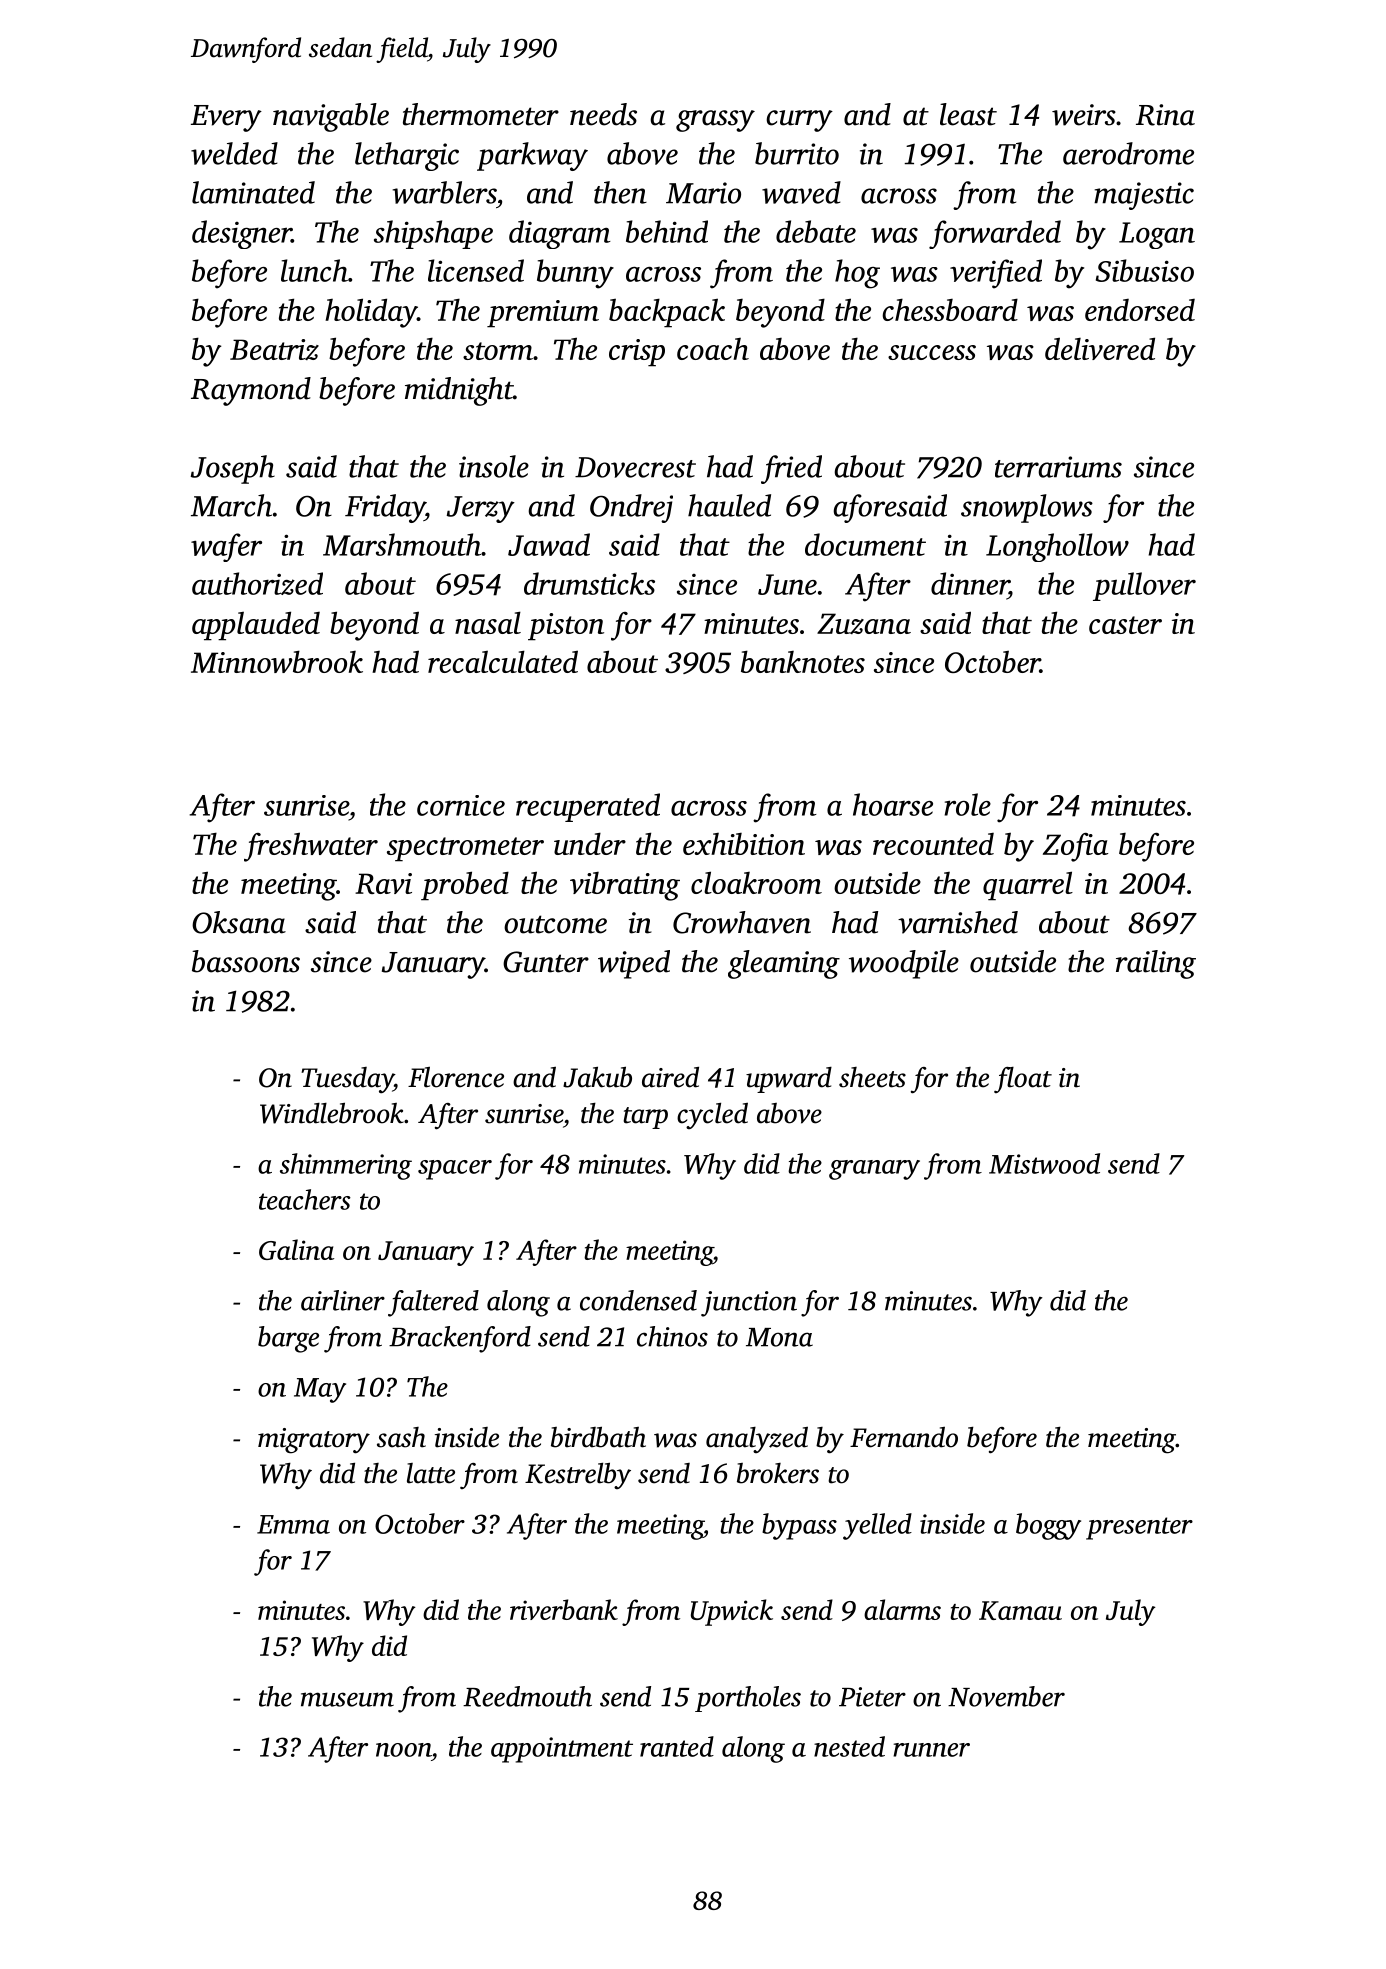 This page has height=1969, width=1386. I want to click on designer, so click(242, 234).
